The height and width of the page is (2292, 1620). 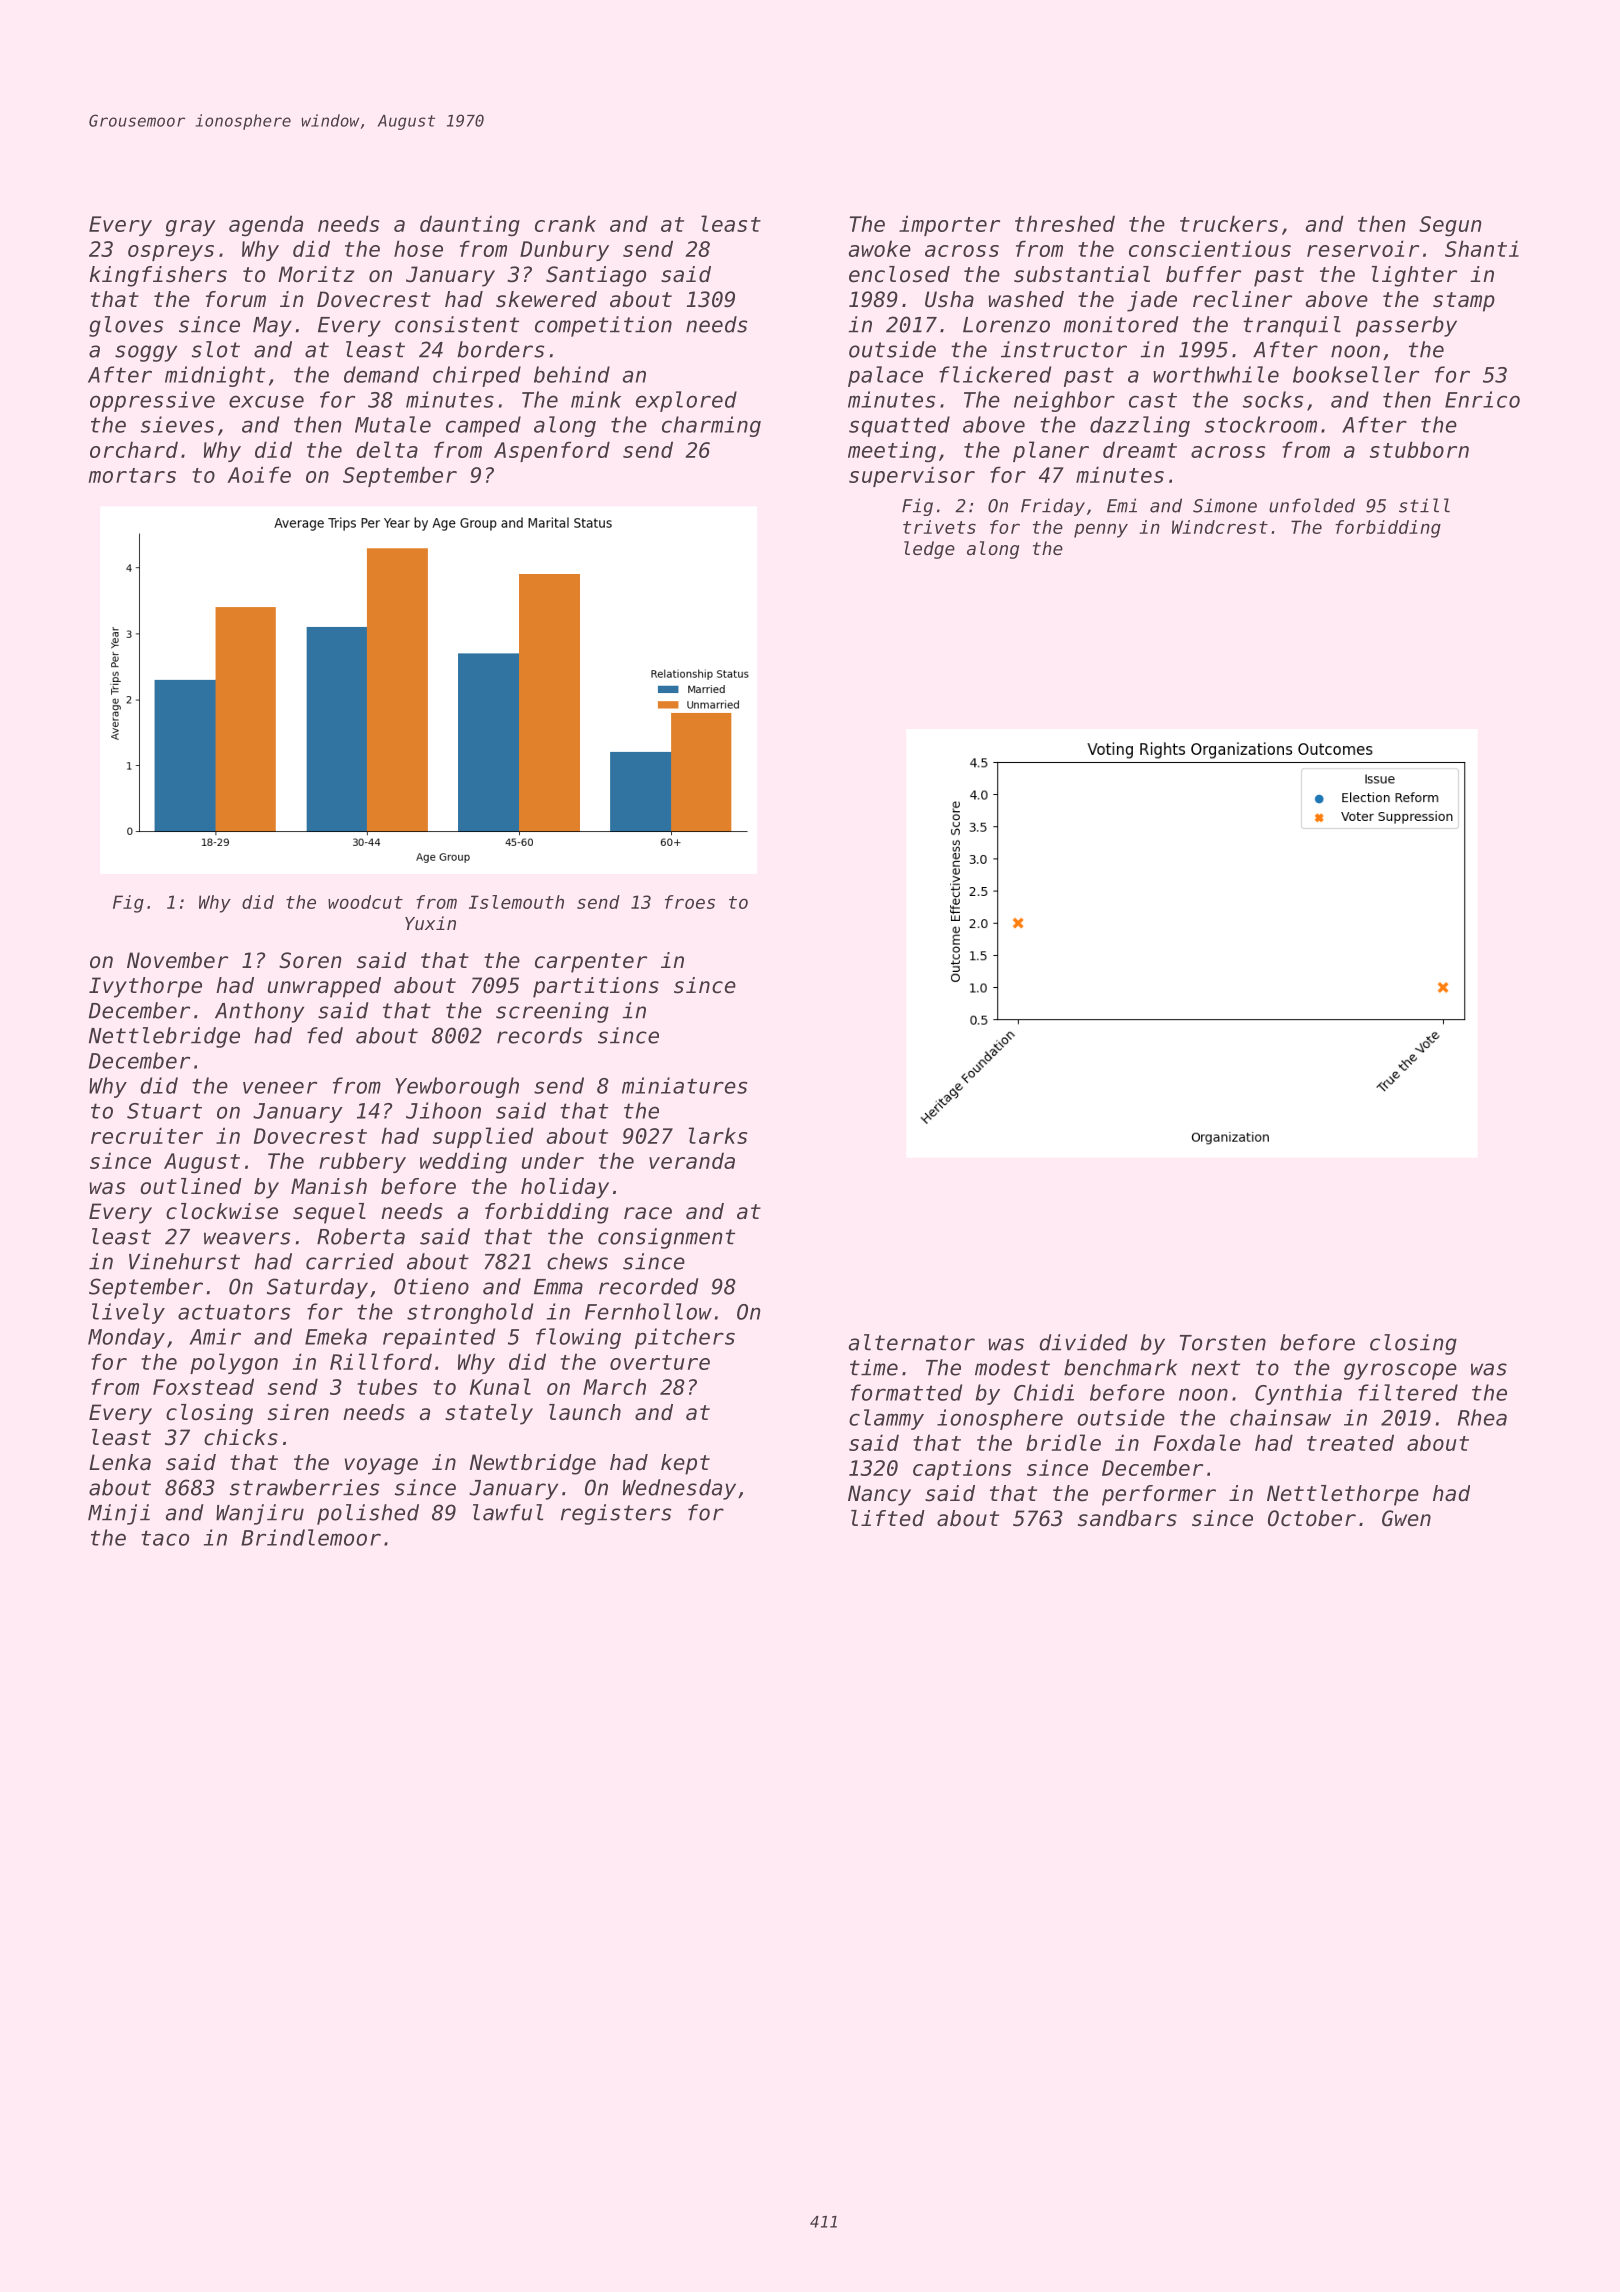 I want to click on Torsten, so click(x=1223, y=1343).
